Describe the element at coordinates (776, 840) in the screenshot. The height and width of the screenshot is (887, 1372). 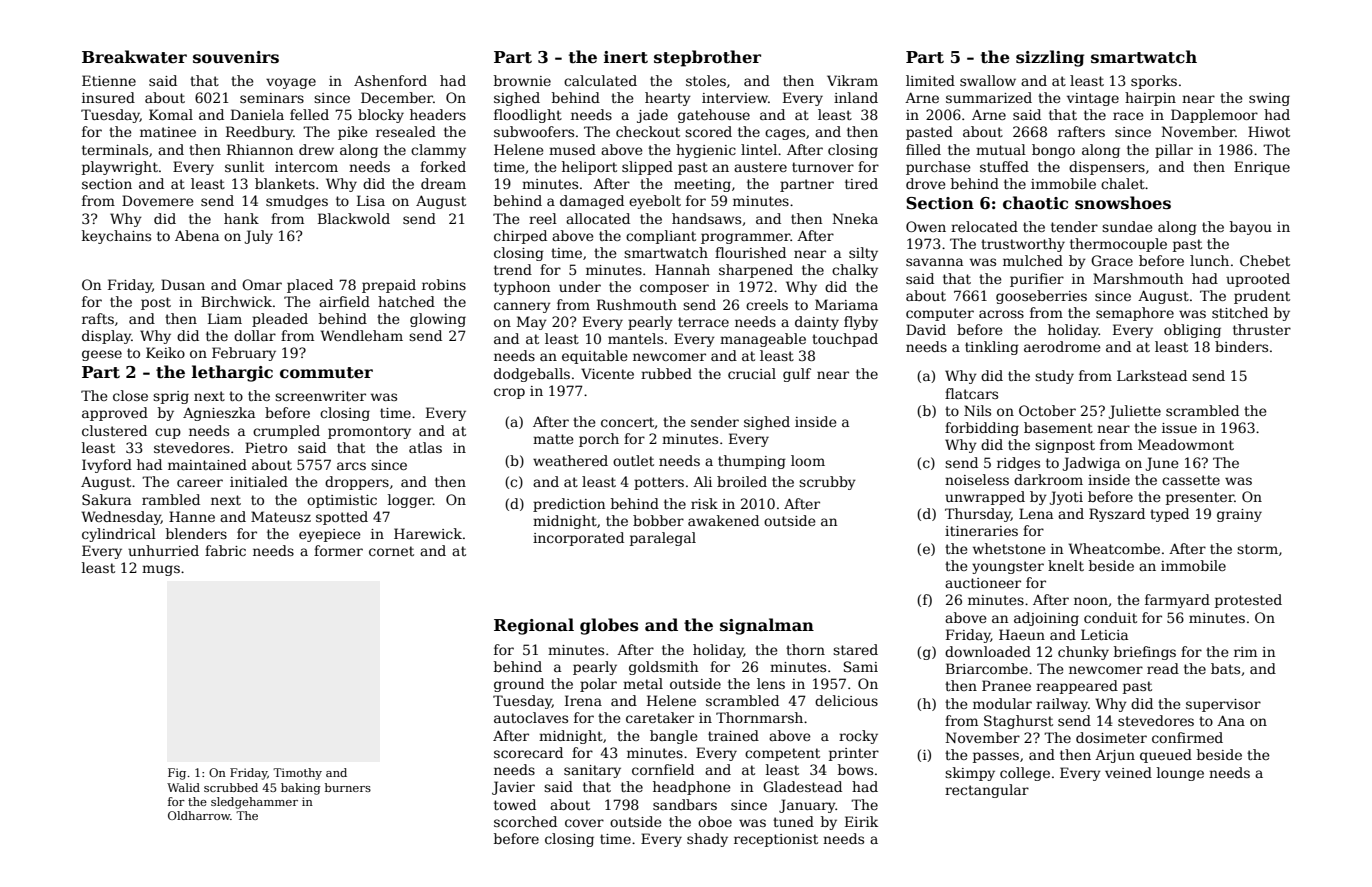
I see `receptionist` at that location.
